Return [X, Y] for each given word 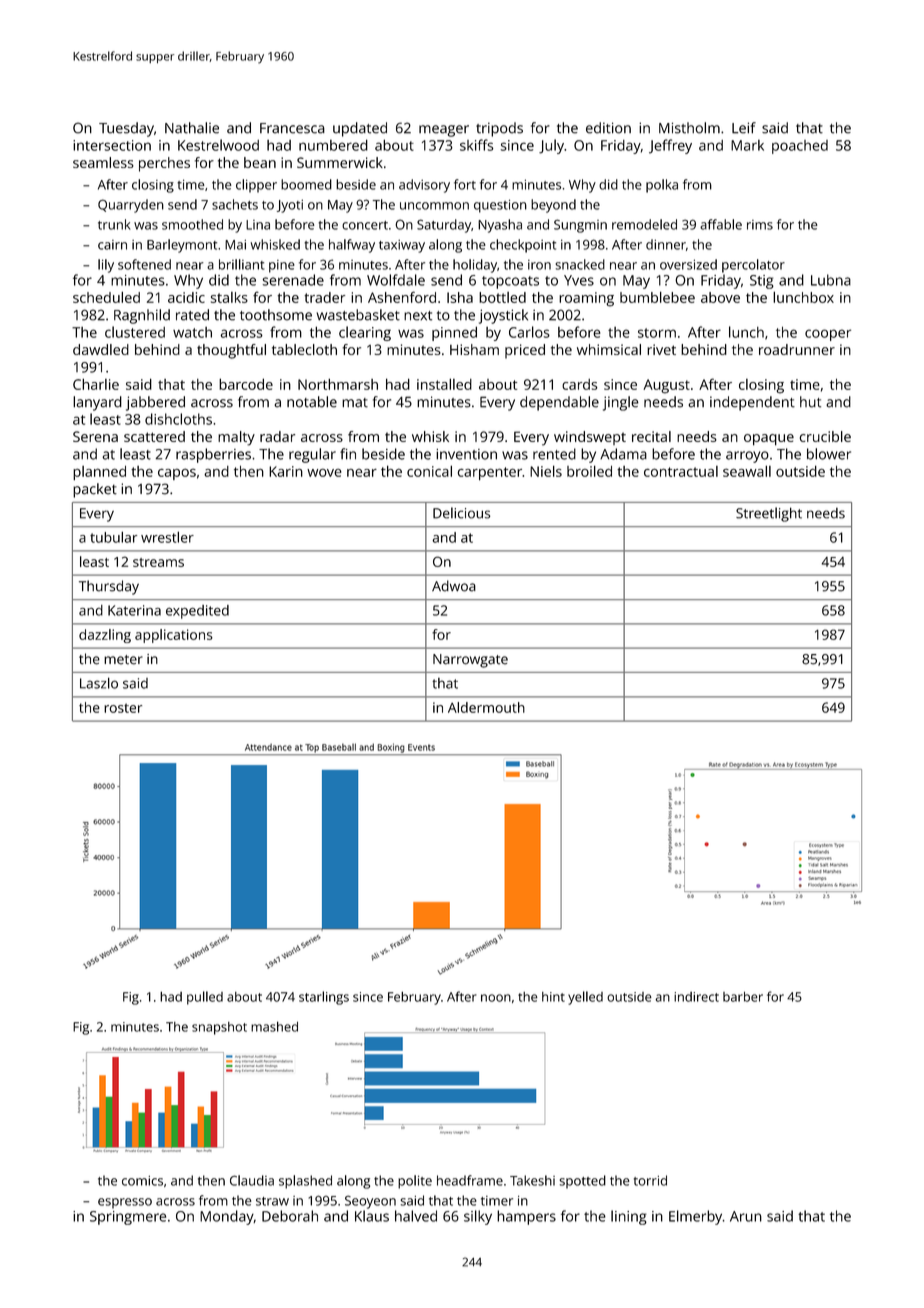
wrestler [167, 537]
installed [444, 384]
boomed [306, 184]
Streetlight [769, 514]
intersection [112, 145]
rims [760, 225]
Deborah [290, 1216]
